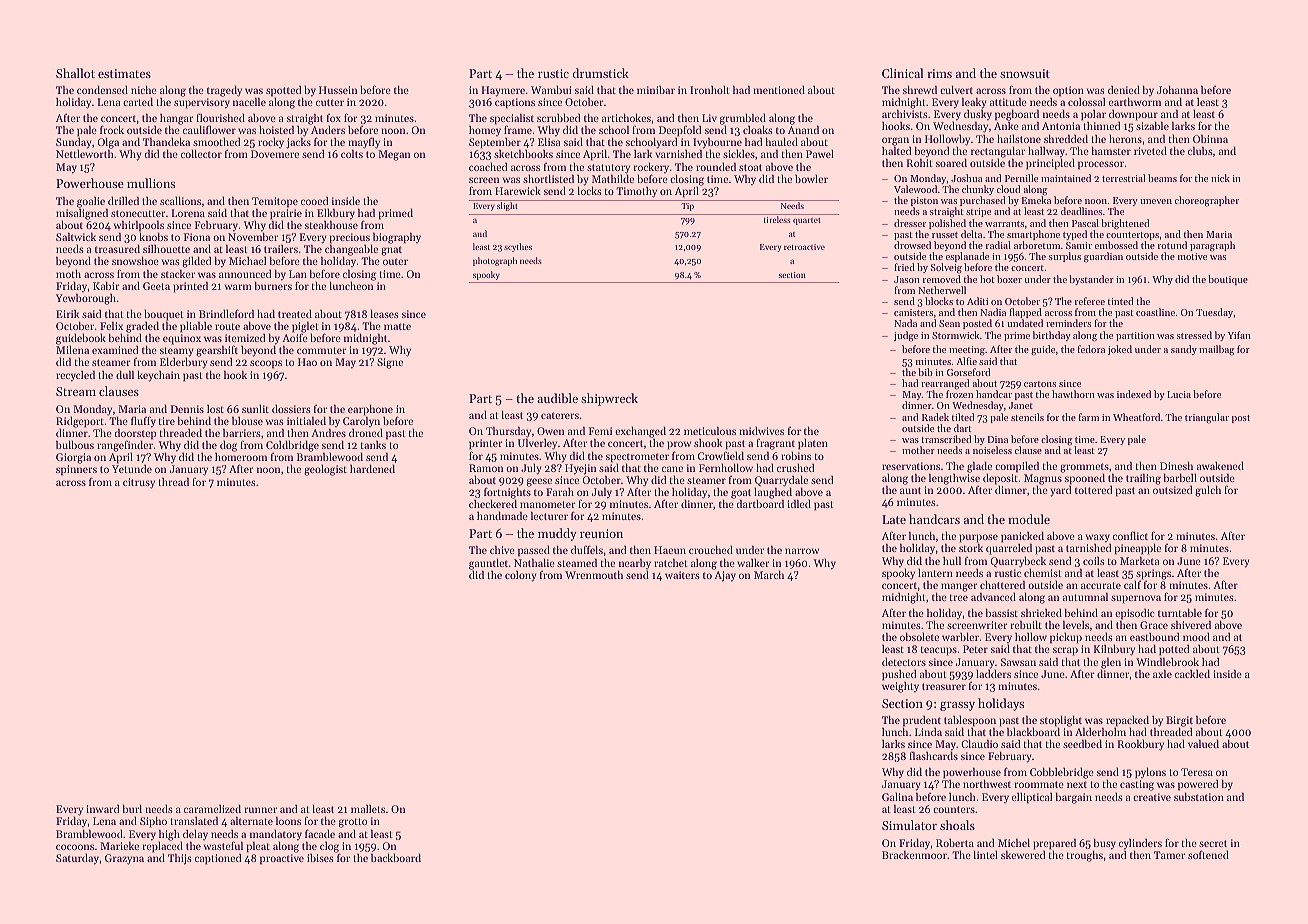  I want to click on pushed, so click(899, 675).
